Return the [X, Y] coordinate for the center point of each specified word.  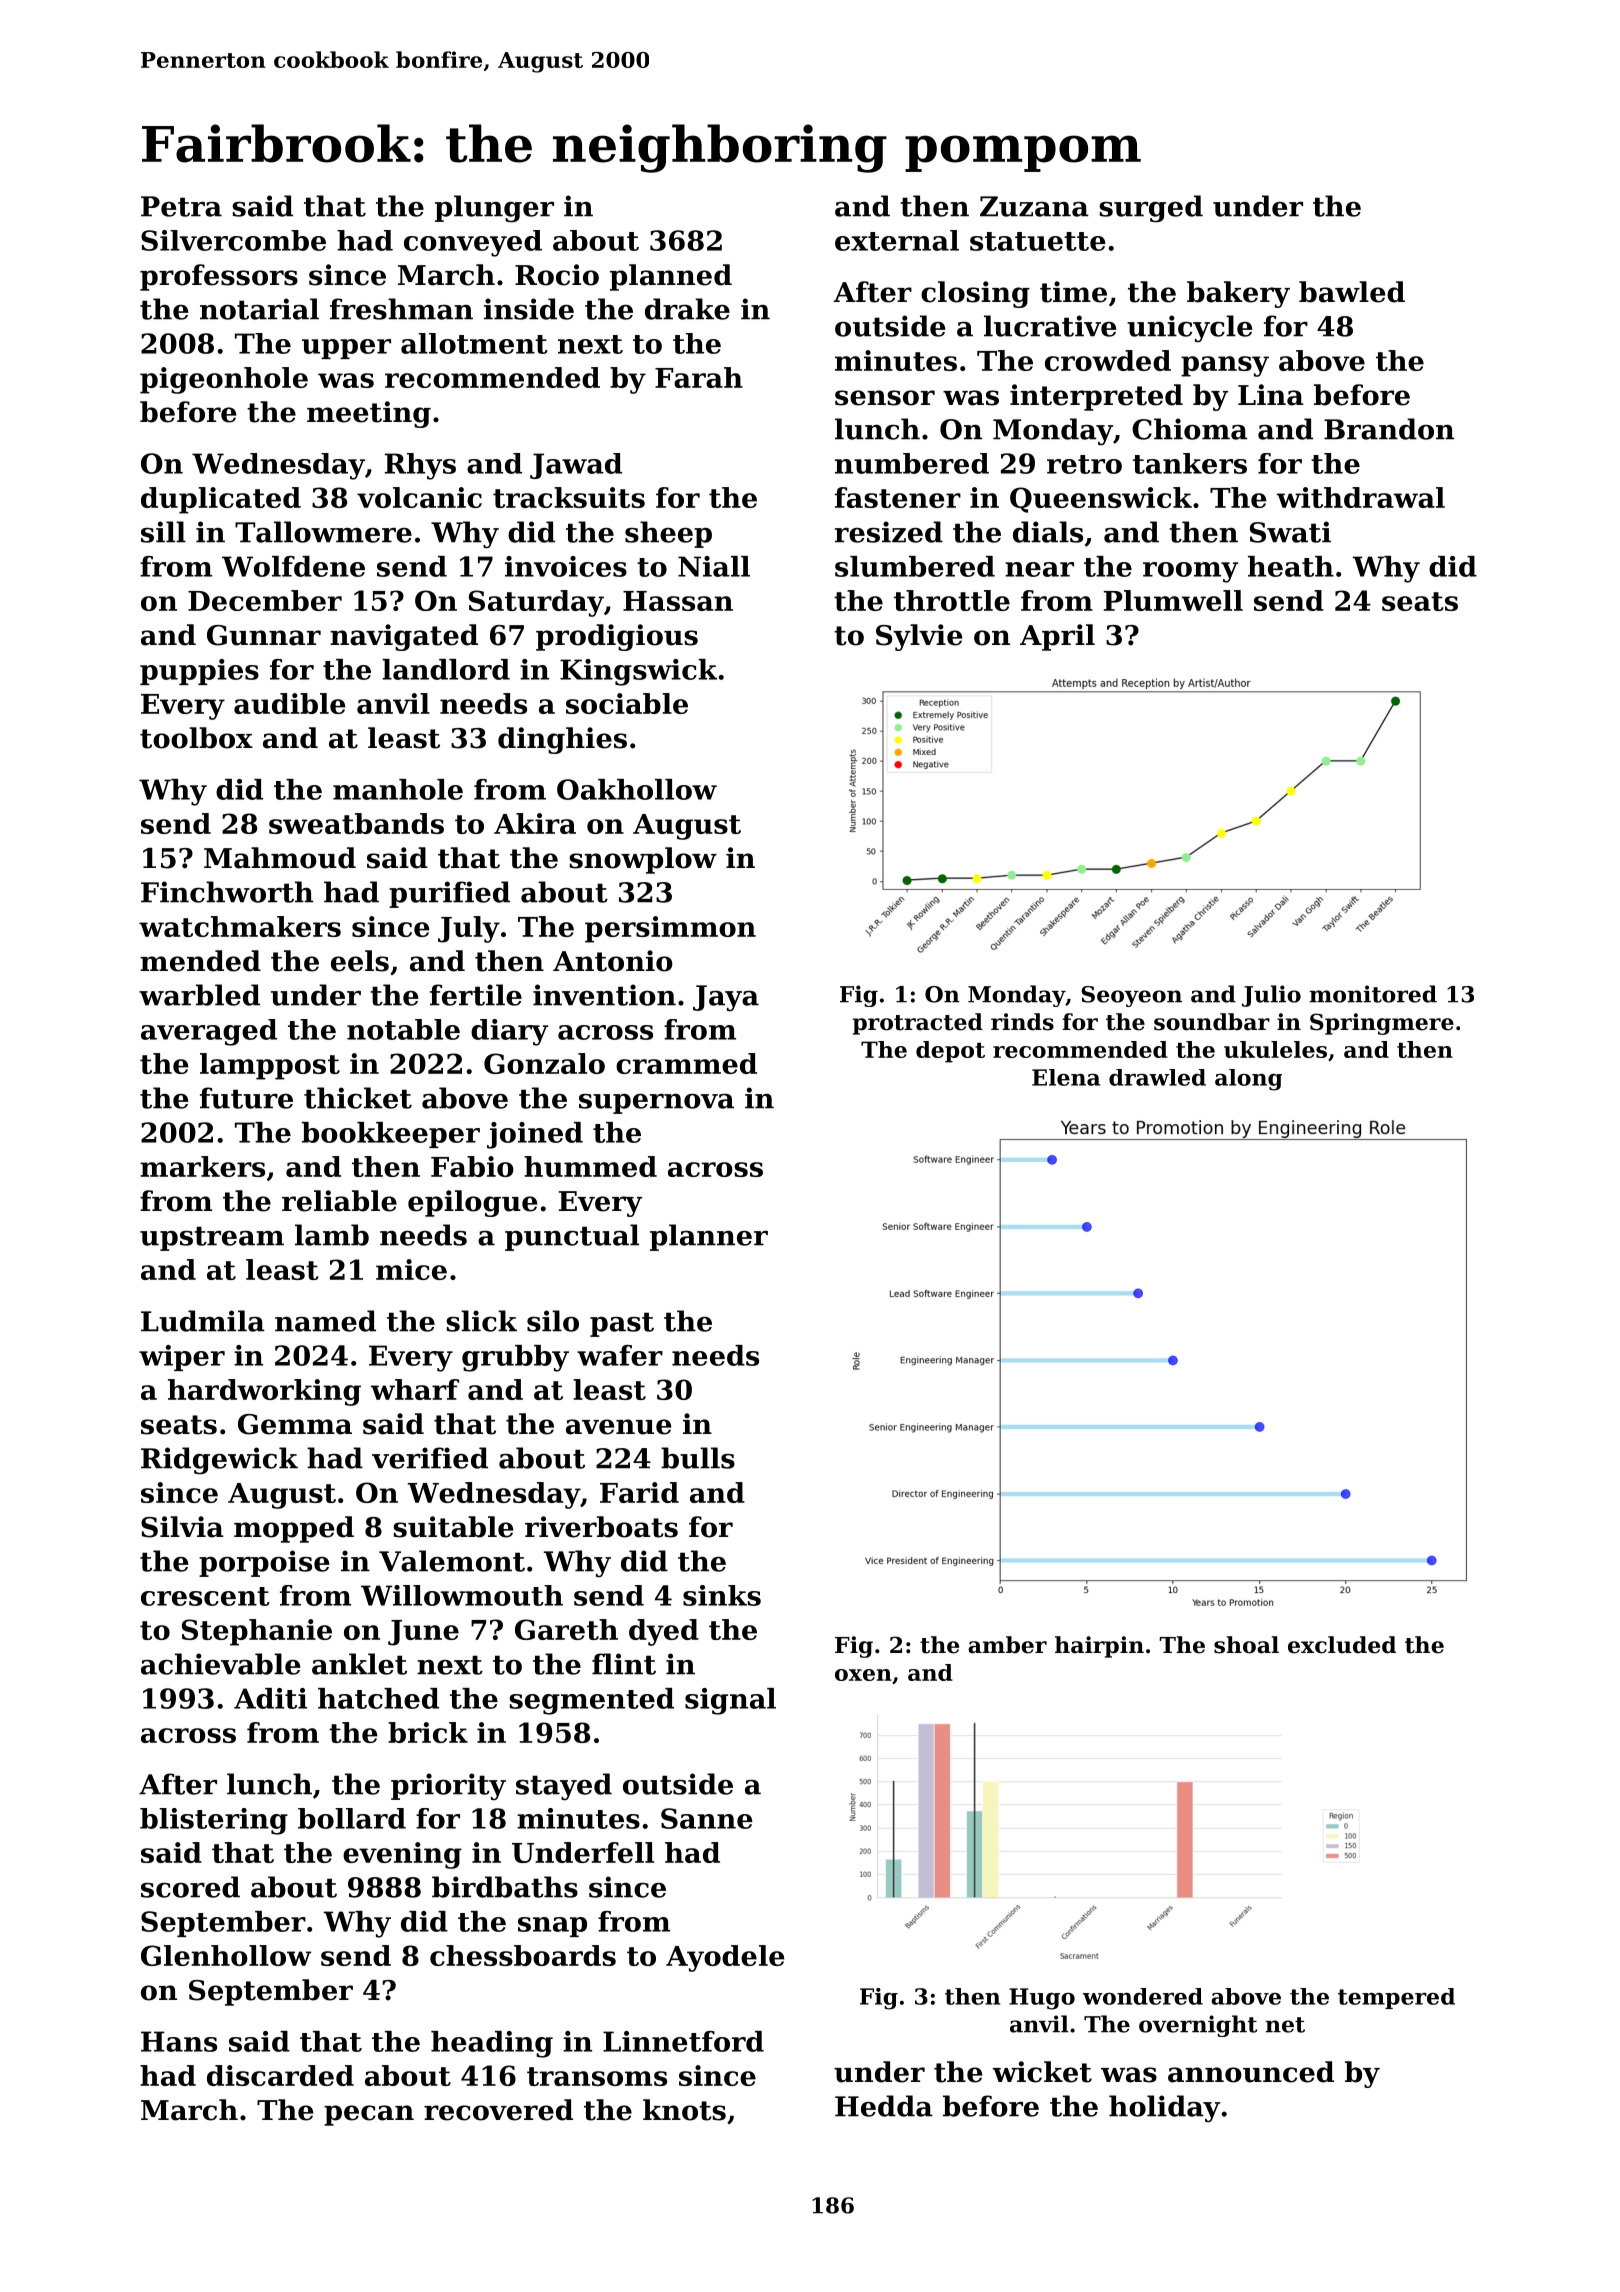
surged [1151, 209]
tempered [1396, 1998]
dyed [664, 1632]
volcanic [419, 497]
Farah [699, 377]
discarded [280, 2075]
